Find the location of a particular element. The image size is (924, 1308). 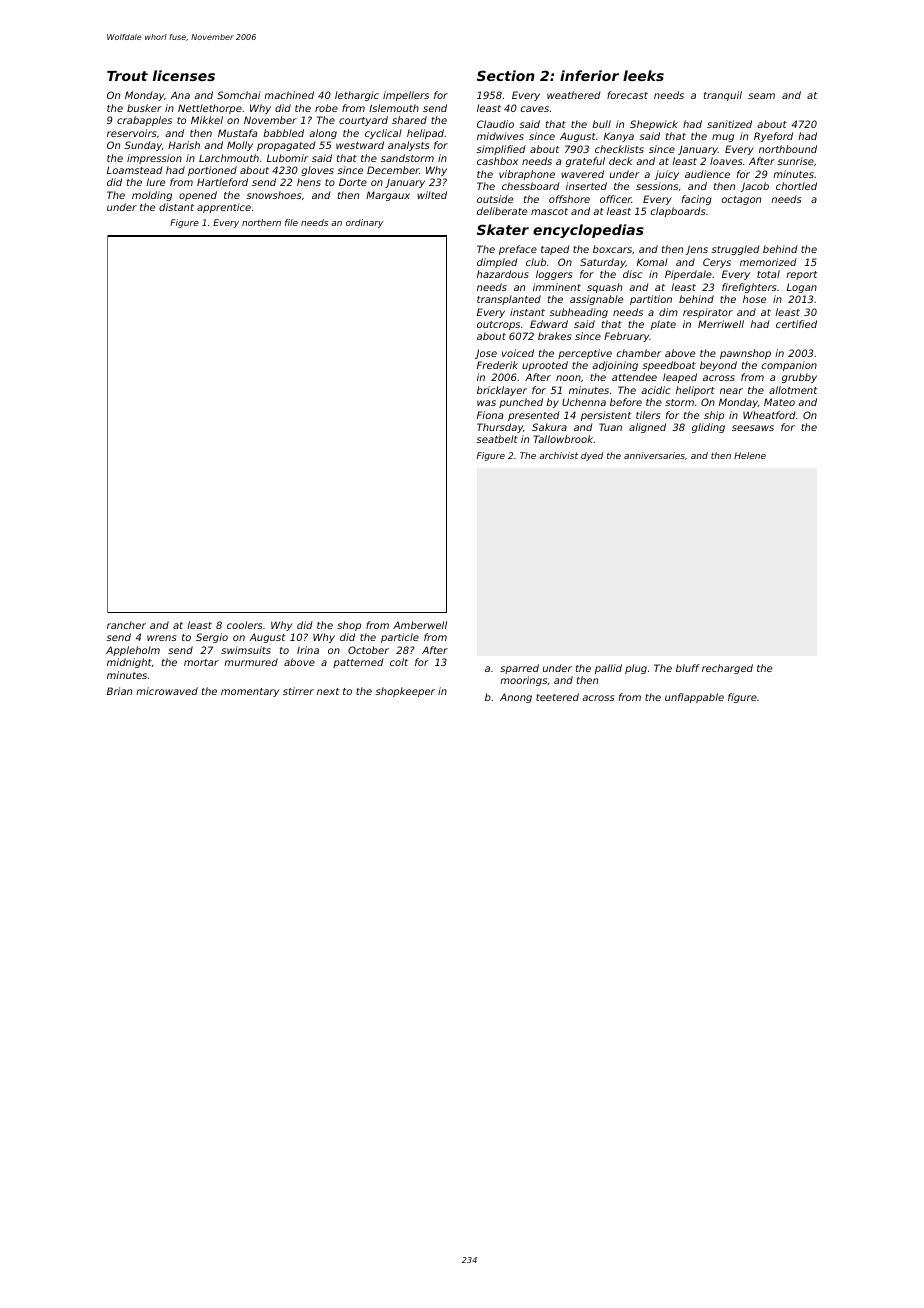

persistent is located at coordinates (606, 416).
